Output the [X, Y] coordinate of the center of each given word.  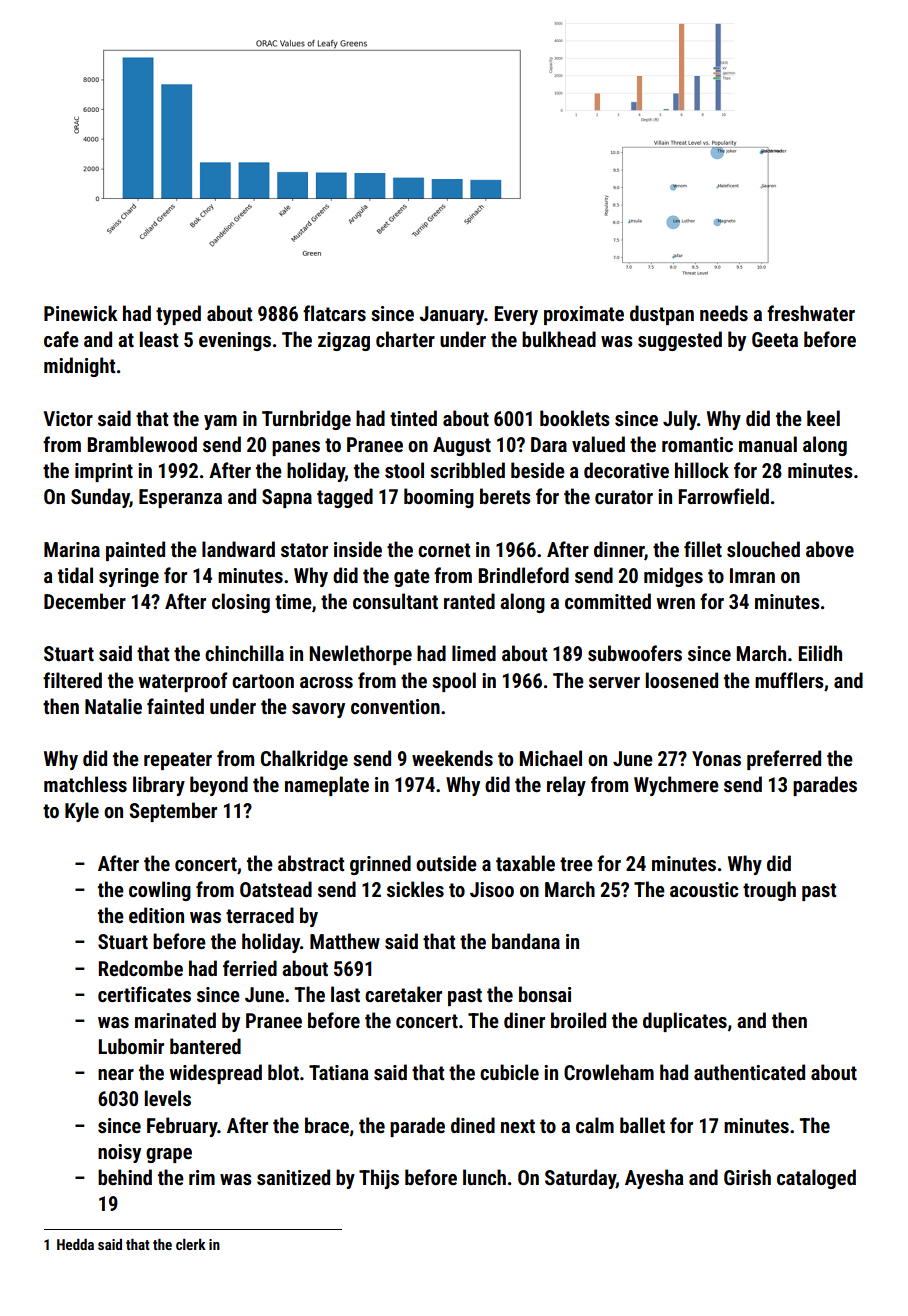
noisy [119, 1153]
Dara [549, 444]
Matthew [345, 941]
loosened [681, 680]
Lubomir [131, 1046]
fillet [703, 549]
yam [220, 422]
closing [241, 603]
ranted [469, 601]
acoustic [704, 889]
